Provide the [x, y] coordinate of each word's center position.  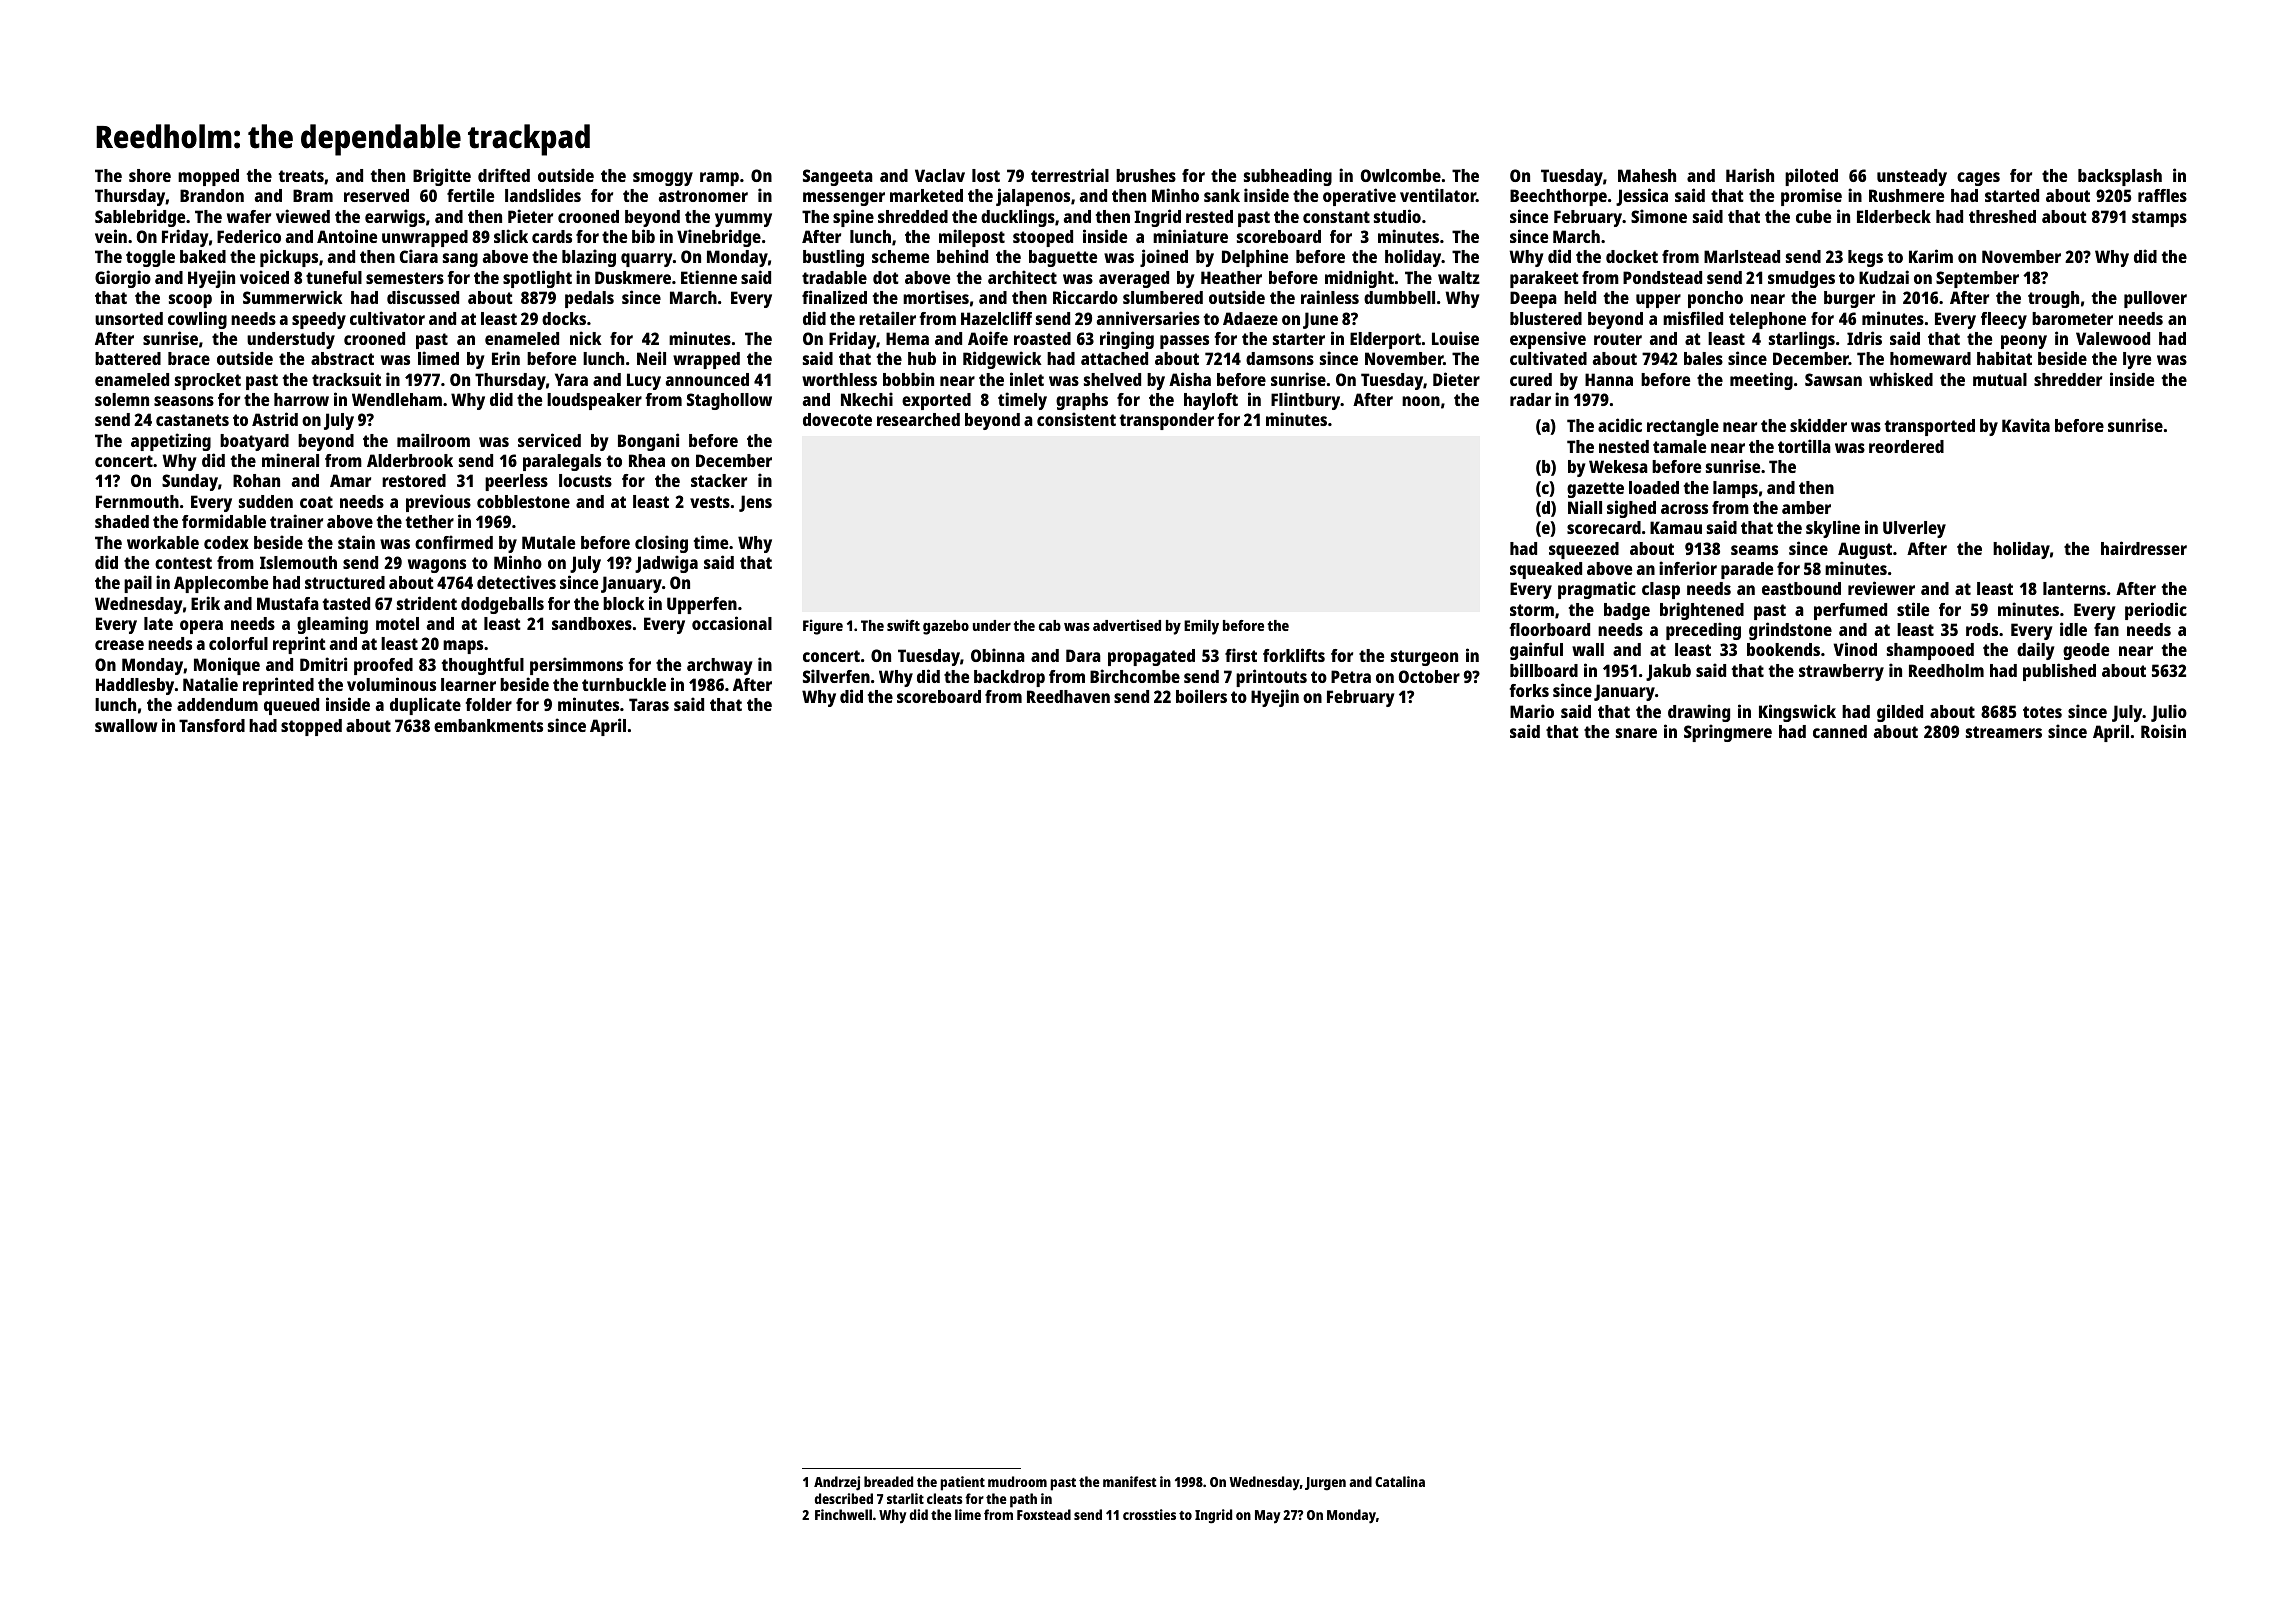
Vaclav [940, 175]
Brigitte [442, 177]
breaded [888, 1481]
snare [1636, 733]
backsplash [2120, 177]
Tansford [212, 725]
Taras [649, 704]
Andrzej [837, 1483]
